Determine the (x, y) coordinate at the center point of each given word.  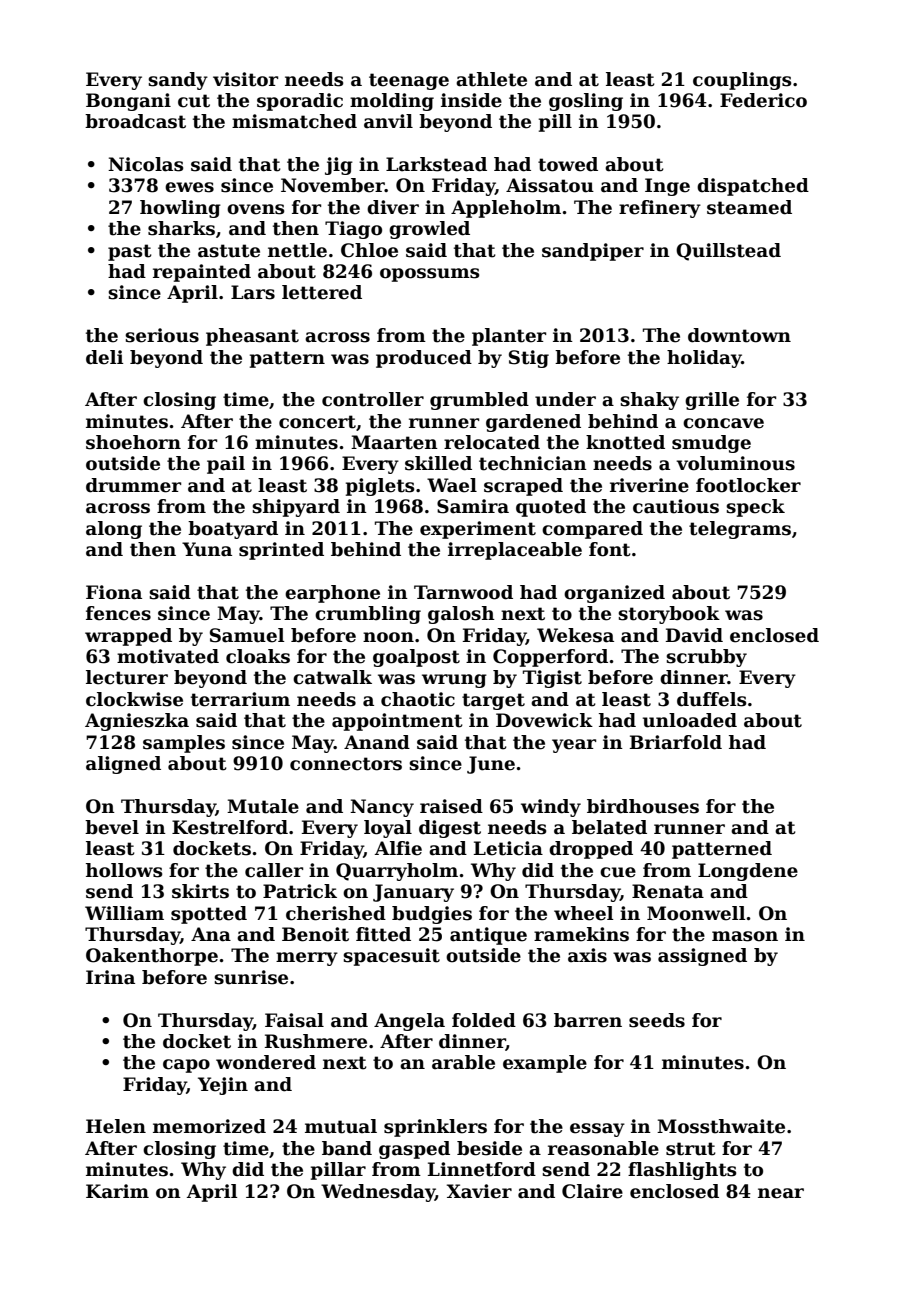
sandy (178, 81)
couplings (742, 81)
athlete (491, 79)
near (781, 1193)
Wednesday (378, 1193)
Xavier (479, 1191)
